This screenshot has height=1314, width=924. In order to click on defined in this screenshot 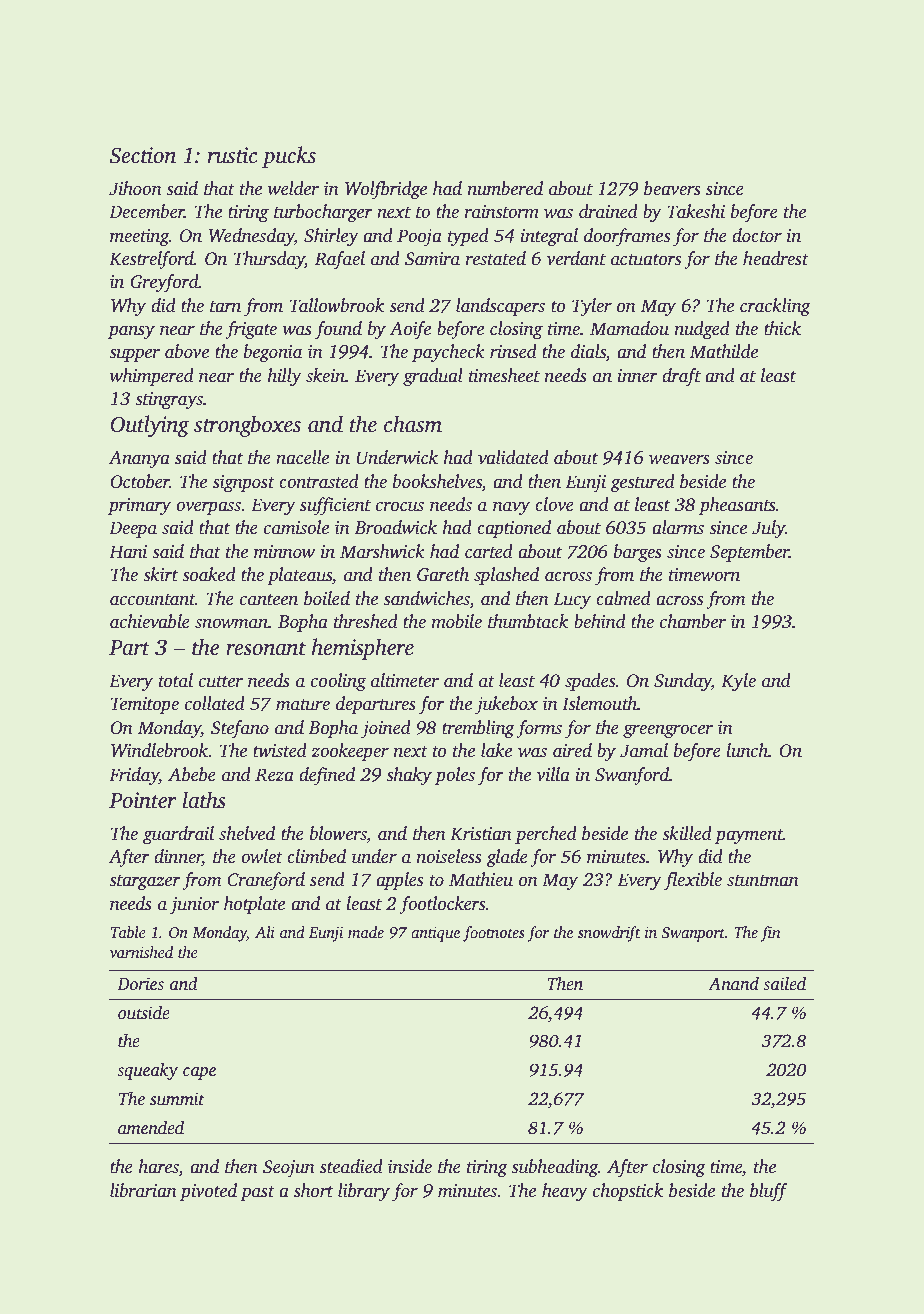, I will do `click(327, 776)`.
